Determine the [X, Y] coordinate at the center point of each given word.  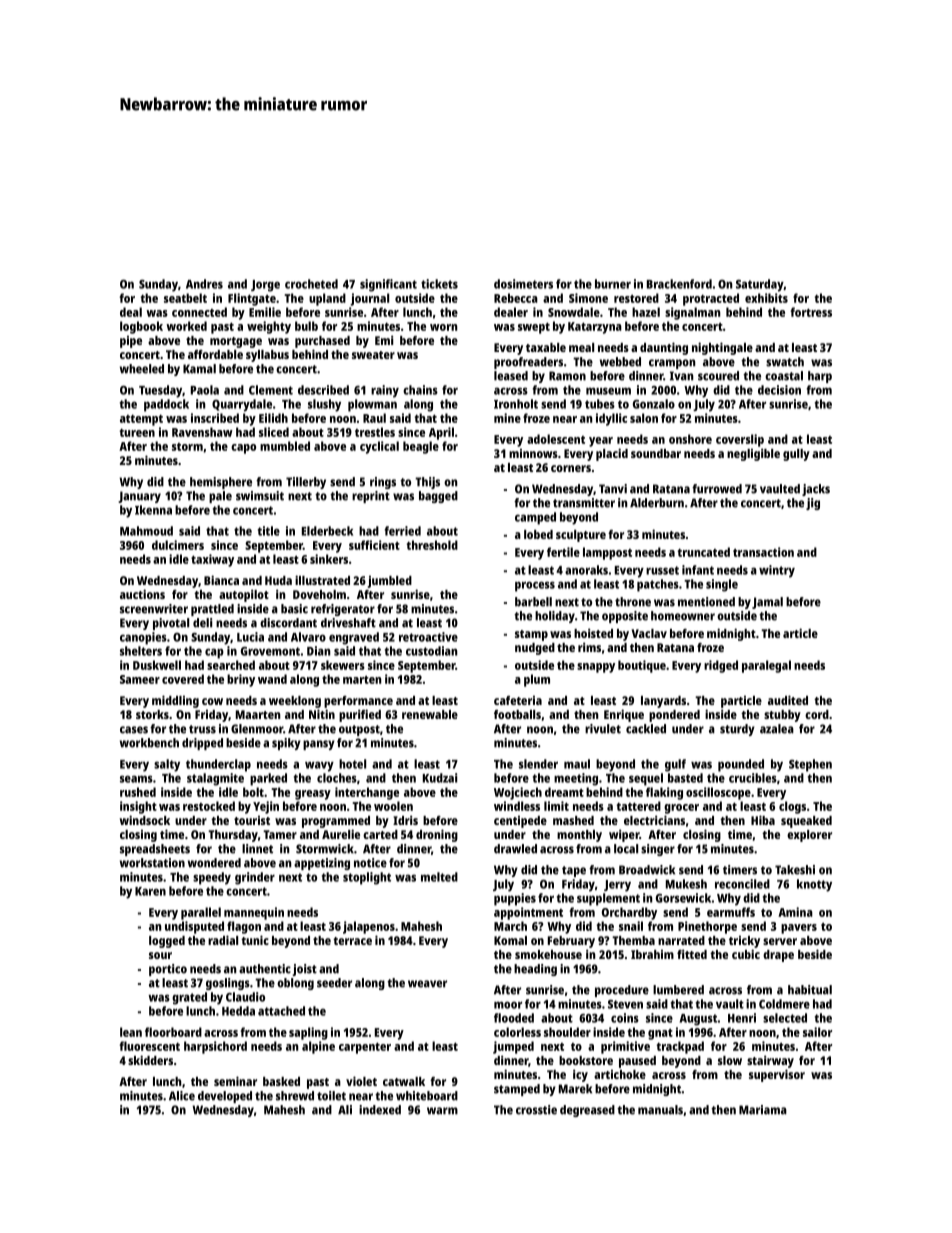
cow [212, 701]
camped [535, 518]
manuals [660, 1110]
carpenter [365, 1048]
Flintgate [252, 299]
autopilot [244, 595]
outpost [359, 730]
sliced [274, 432]
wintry [777, 571]
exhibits [766, 298]
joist [304, 970]
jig [813, 504]
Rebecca [516, 298]
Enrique [624, 715]
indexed [380, 1110]
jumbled [390, 581]
